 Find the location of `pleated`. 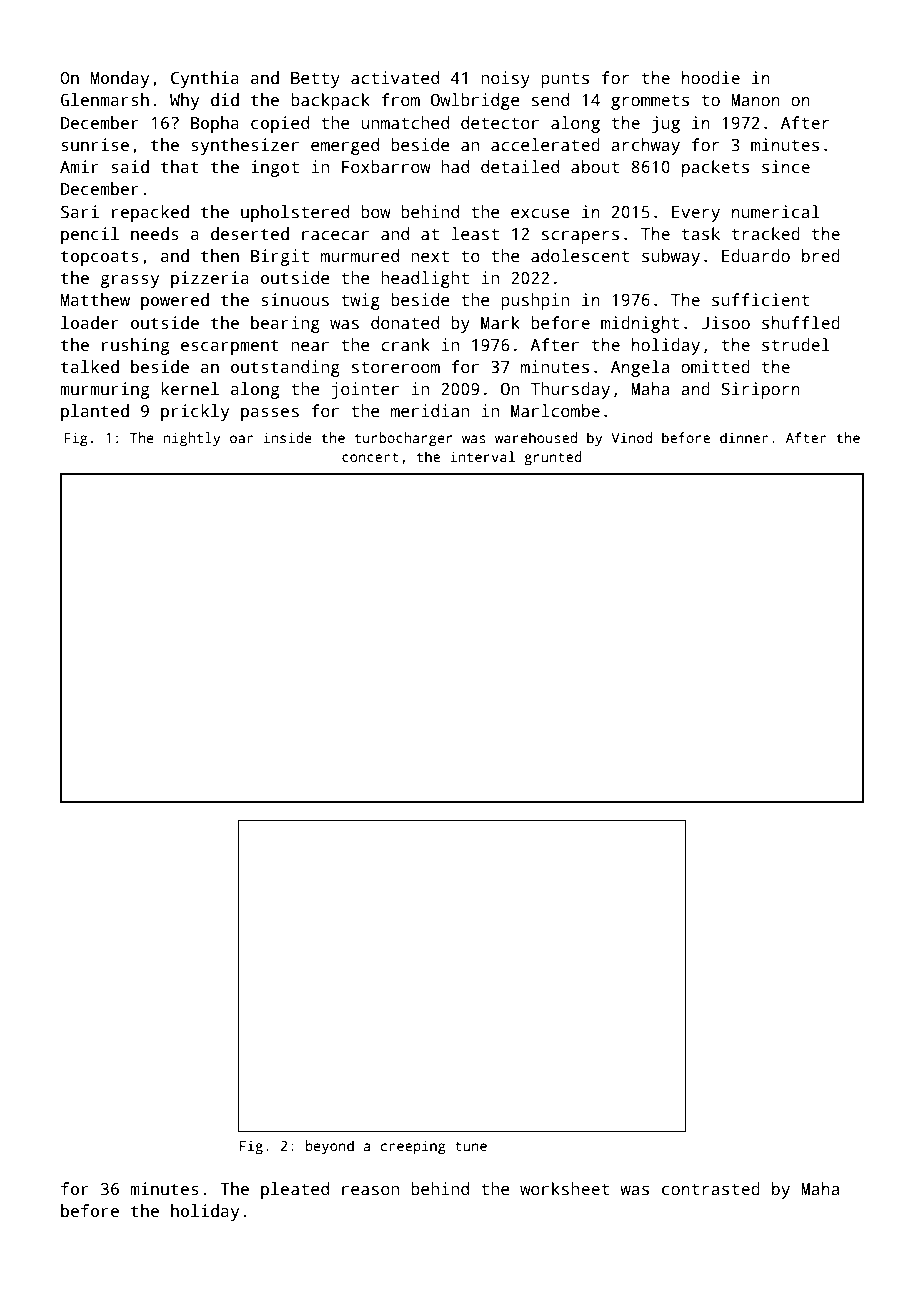

pleated is located at coordinates (295, 1190).
